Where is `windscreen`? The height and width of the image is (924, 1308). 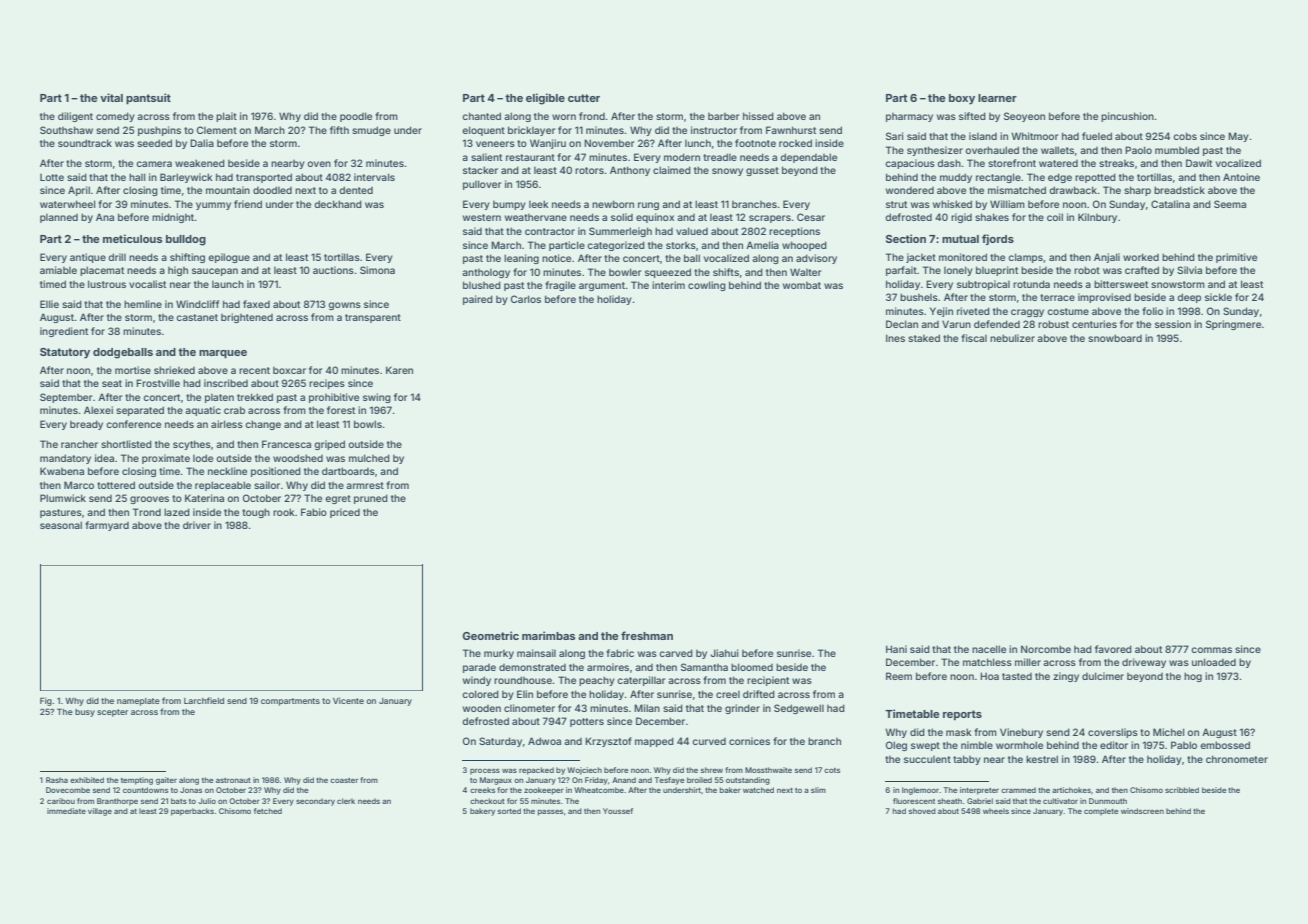
windscreen is located at coordinates (1142, 811).
